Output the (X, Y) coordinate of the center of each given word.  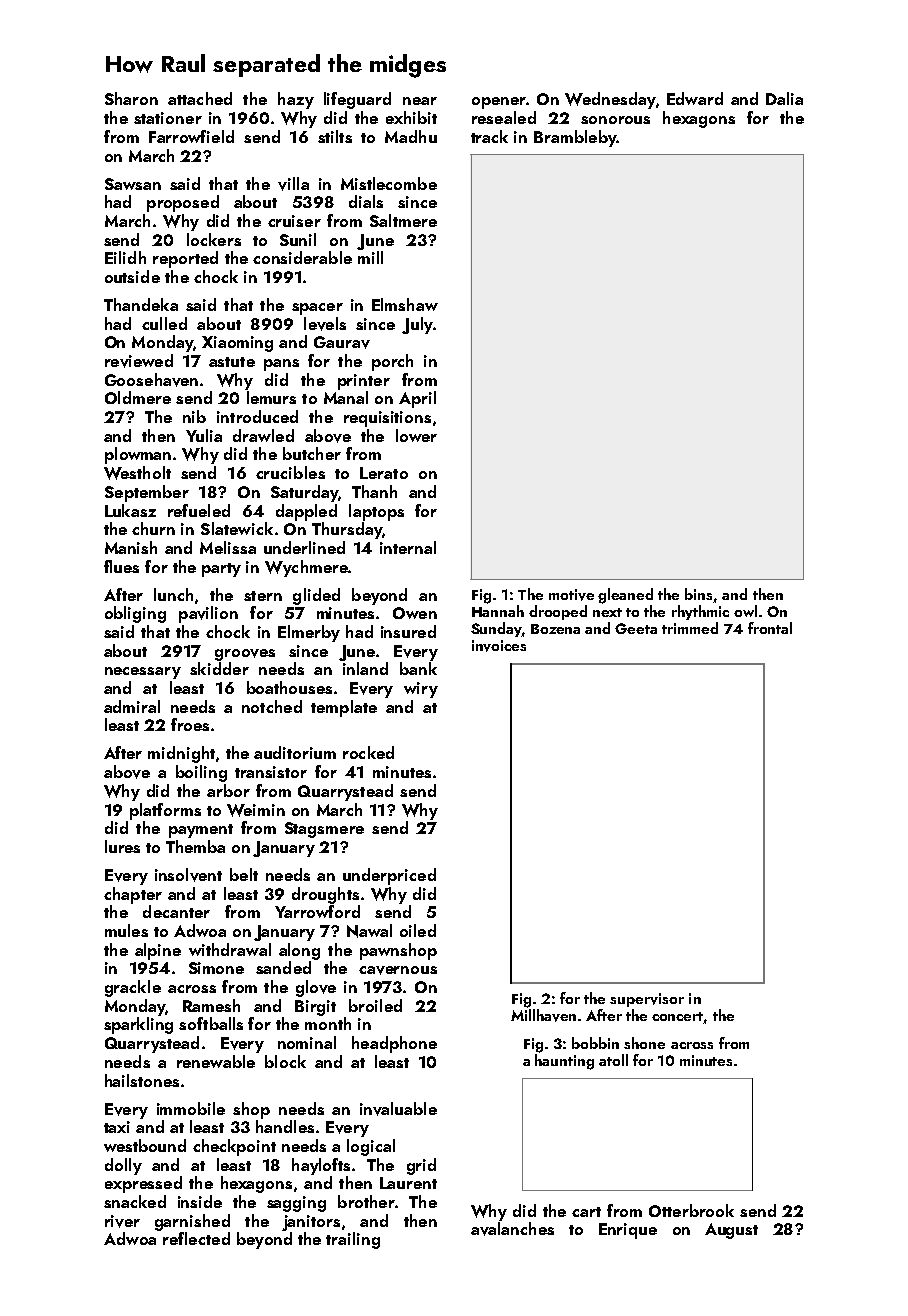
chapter (133, 895)
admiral (132, 706)
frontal (770, 628)
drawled (263, 435)
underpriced (389, 876)
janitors (311, 1223)
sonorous (615, 120)
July (417, 325)
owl (745, 611)
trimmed (690, 628)
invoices (499, 646)
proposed (183, 203)
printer (364, 382)
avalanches (512, 1229)
